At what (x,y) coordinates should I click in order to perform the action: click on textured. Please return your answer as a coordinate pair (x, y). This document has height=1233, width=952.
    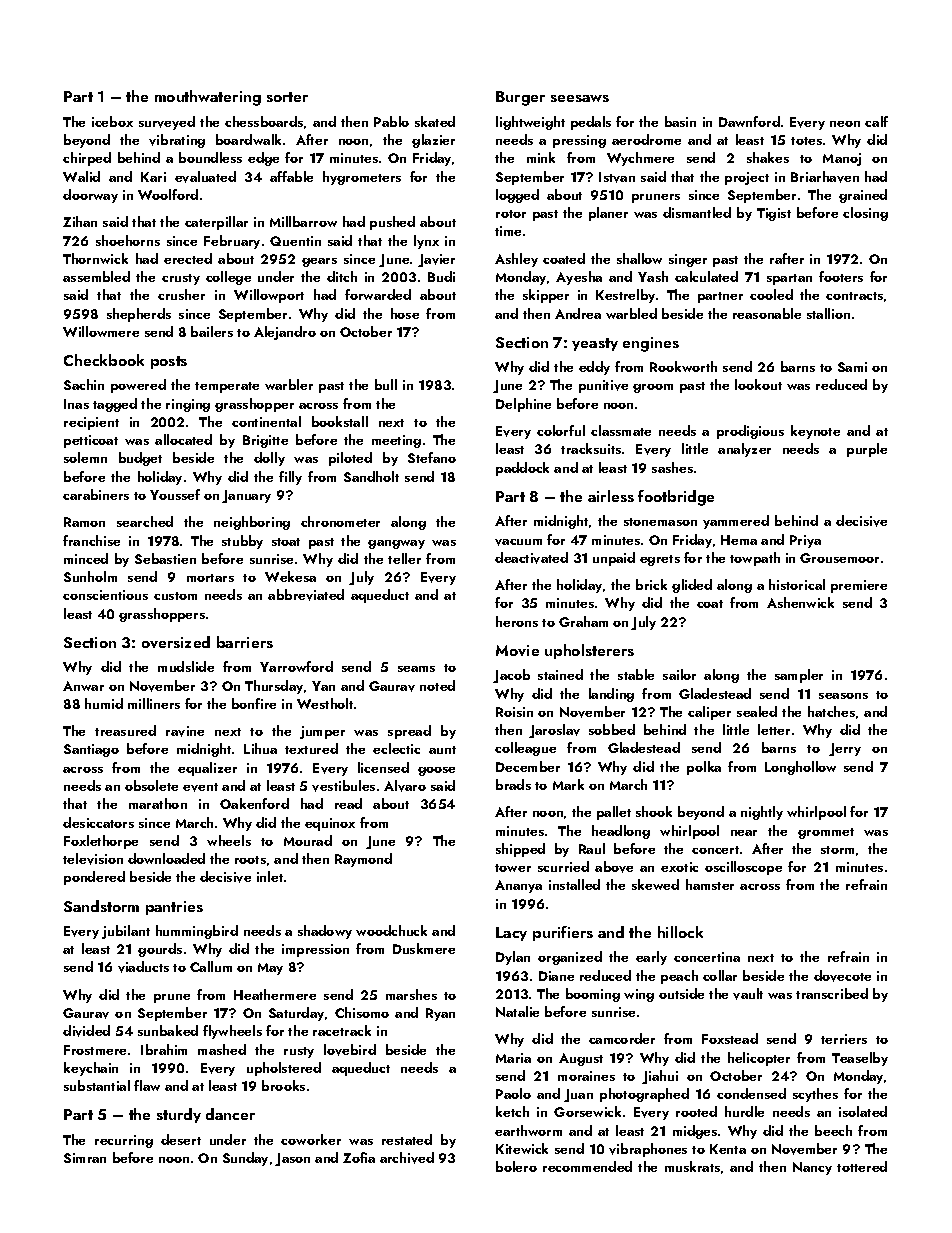
    Looking at the image, I should click on (311, 748).
